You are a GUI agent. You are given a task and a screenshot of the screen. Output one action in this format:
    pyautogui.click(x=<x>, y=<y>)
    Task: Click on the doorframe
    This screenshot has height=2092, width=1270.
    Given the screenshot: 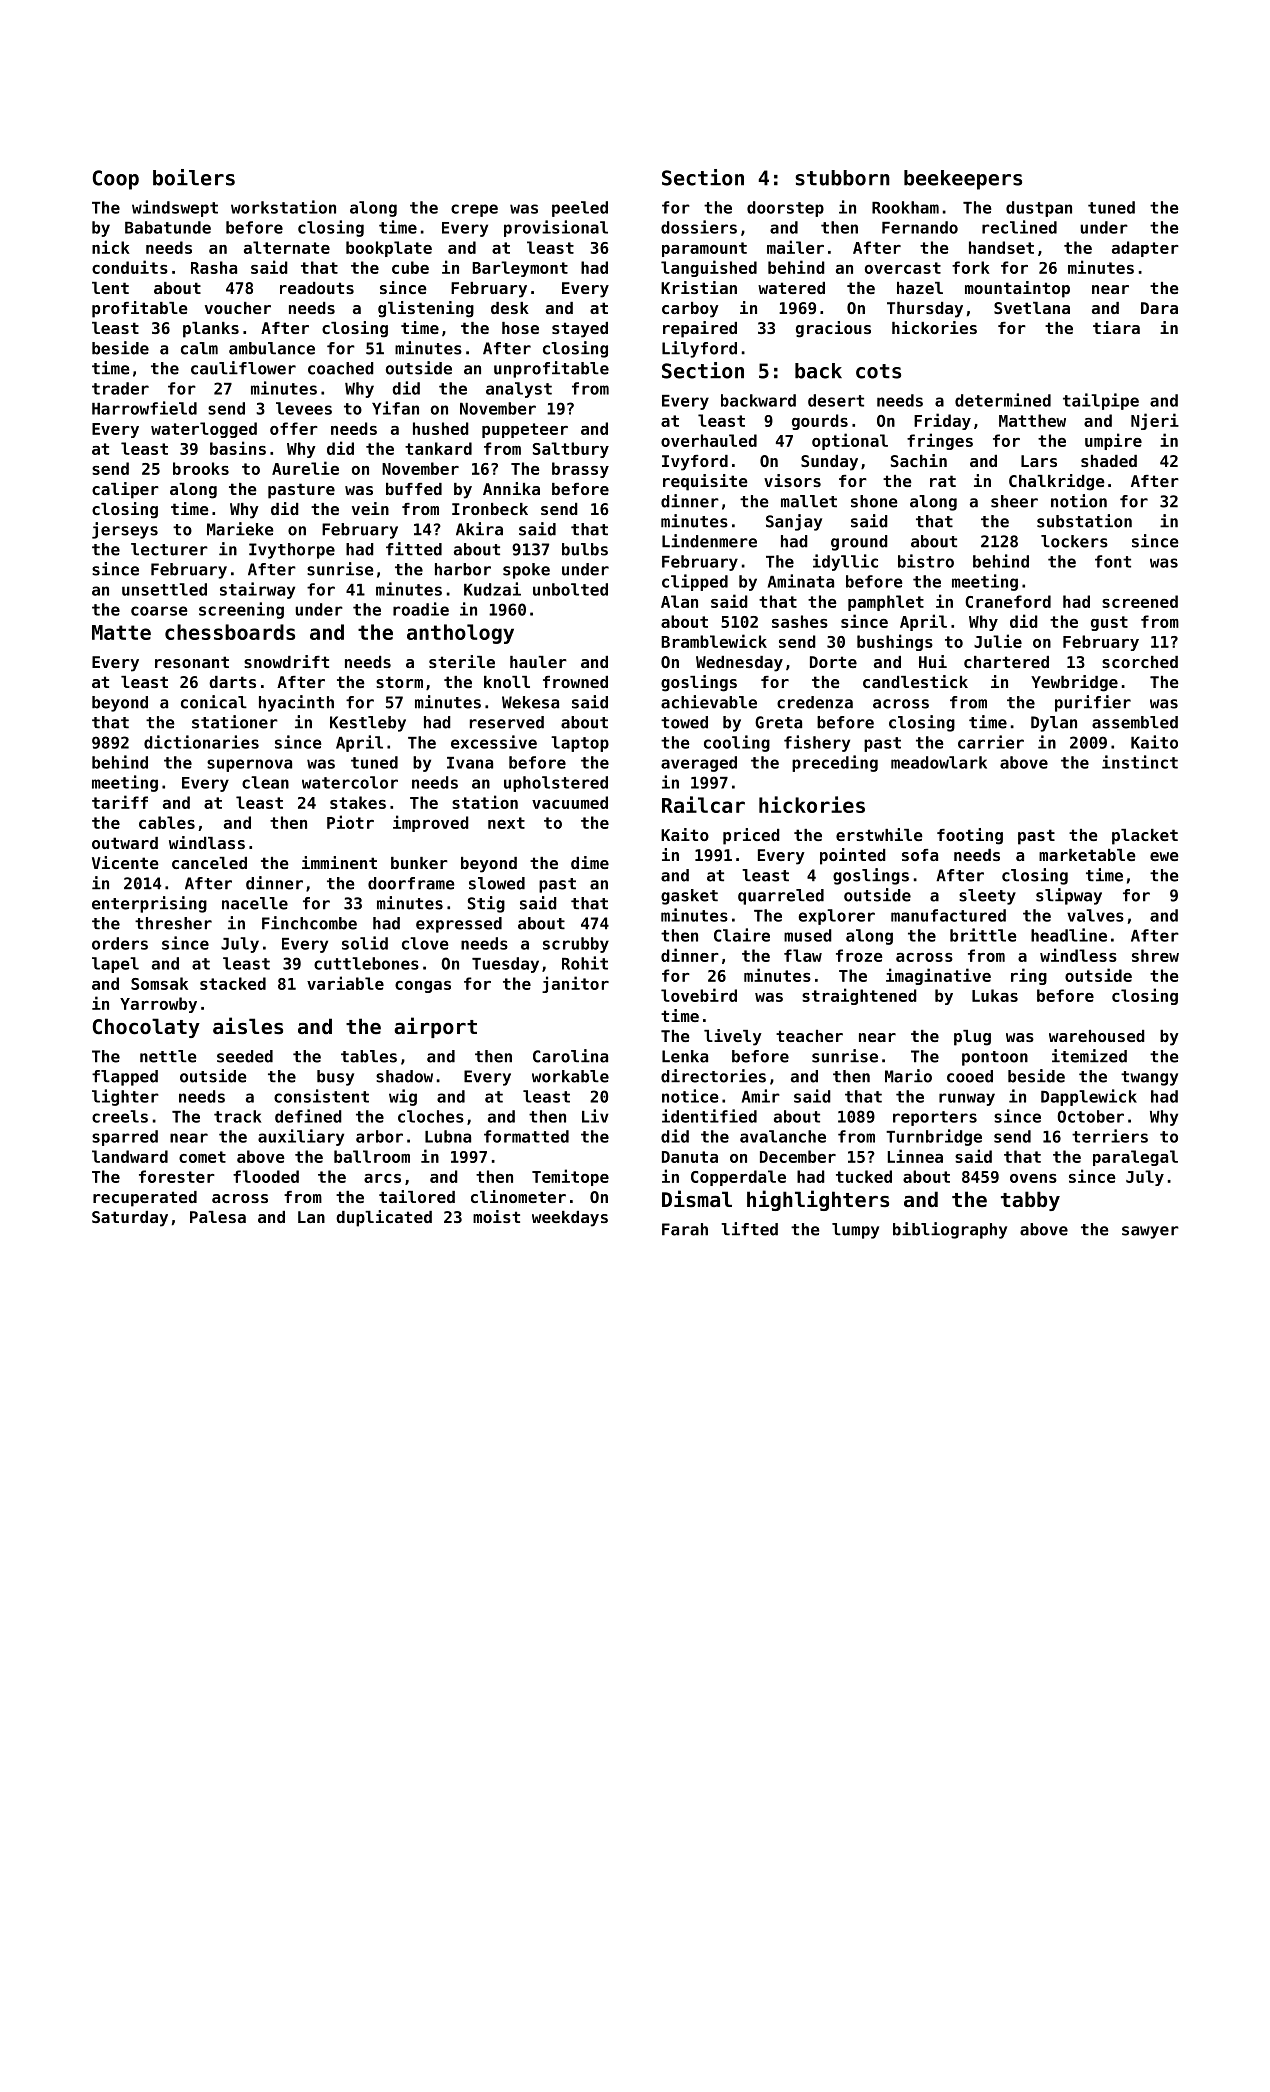 What is the action you would take?
    pyautogui.click(x=411, y=883)
